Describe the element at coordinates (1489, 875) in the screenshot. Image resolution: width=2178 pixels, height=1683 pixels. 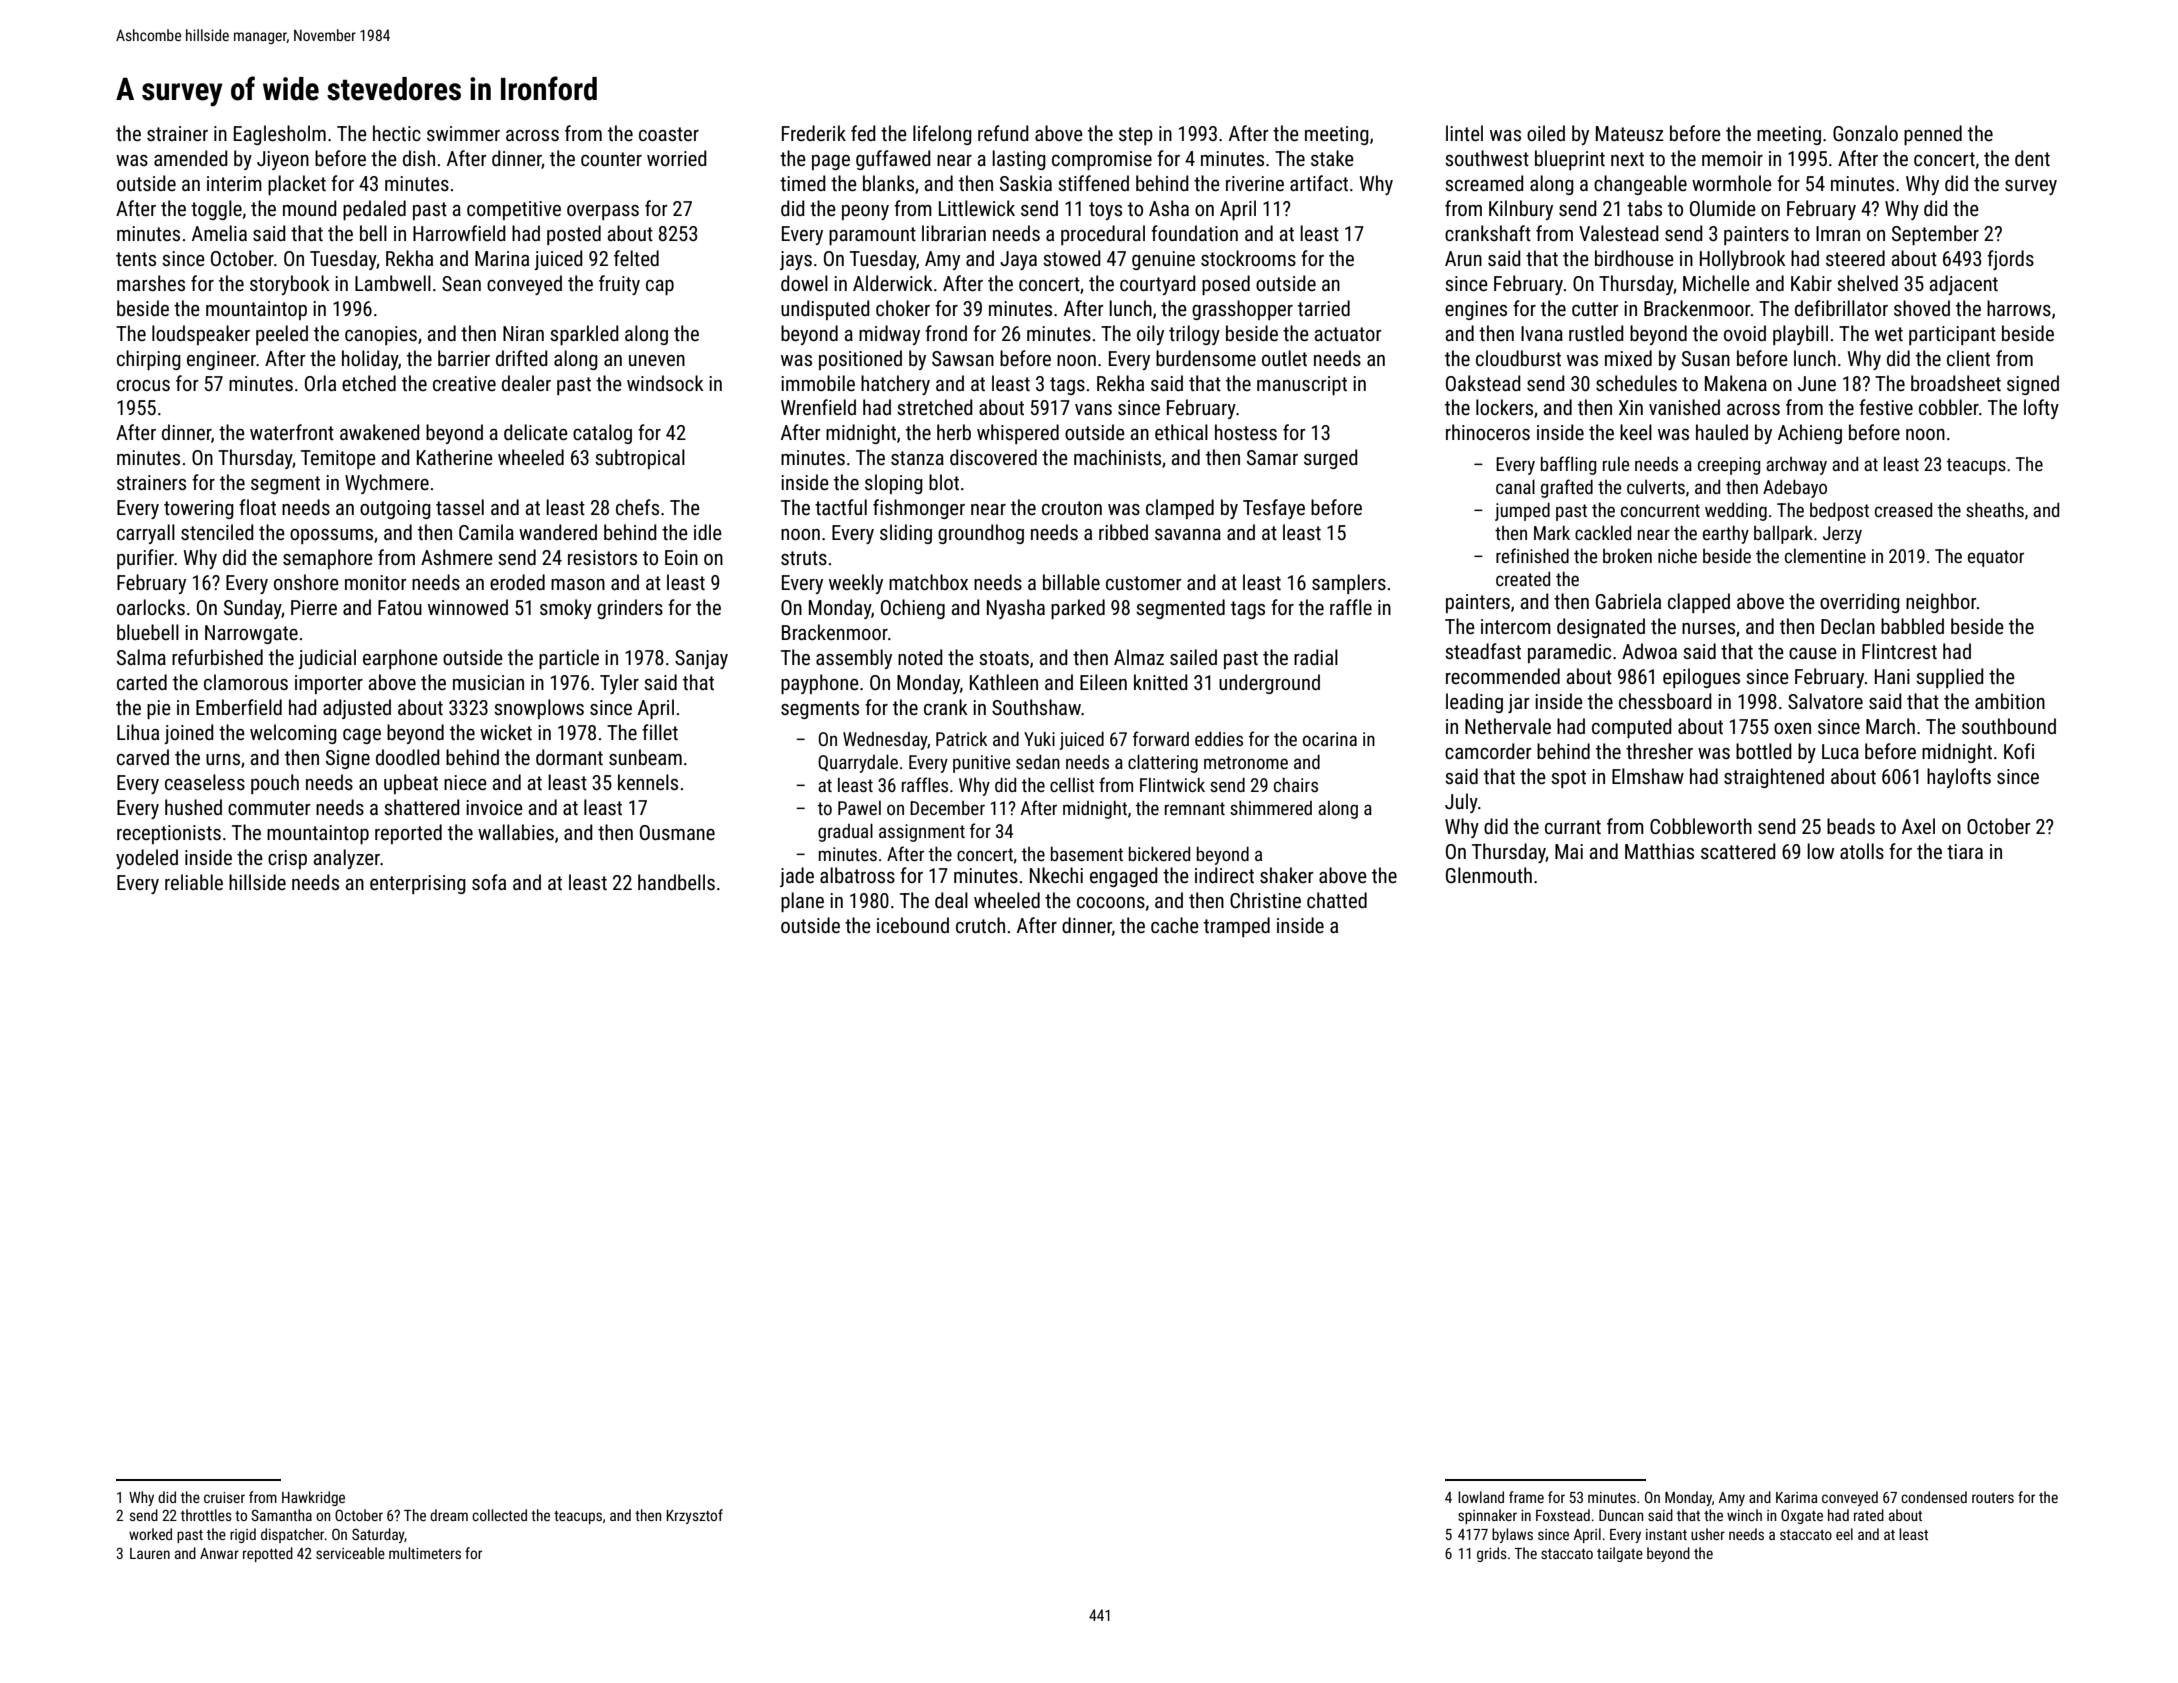
I see `Glenmouth` at that location.
